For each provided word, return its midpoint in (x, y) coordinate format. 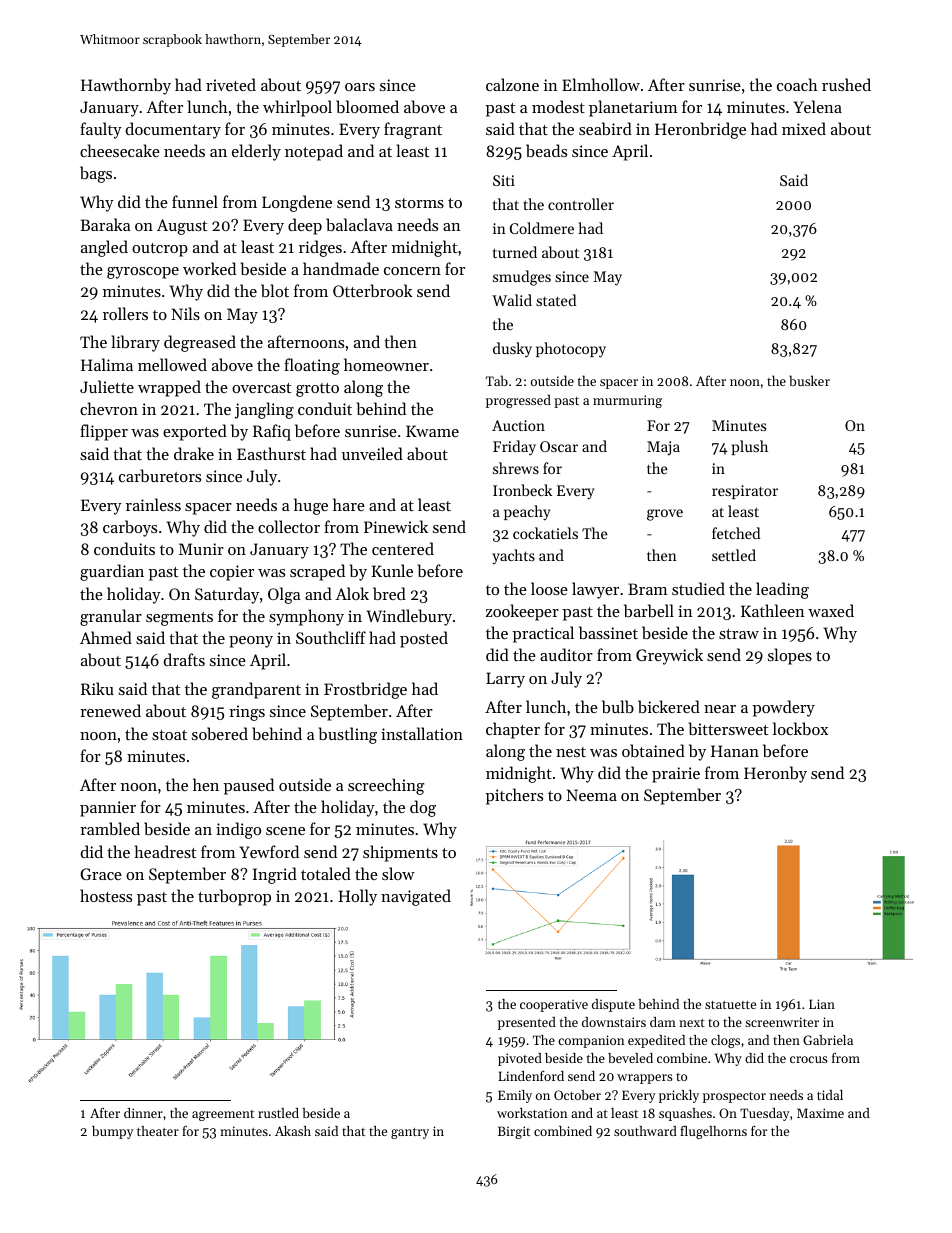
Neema (591, 795)
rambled (110, 828)
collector (289, 526)
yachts (513, 556)
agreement (223, 1115)
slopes (790, 656)
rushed (846, 84)
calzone (512, 84)
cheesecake (120, 150)
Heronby (775, 774)
